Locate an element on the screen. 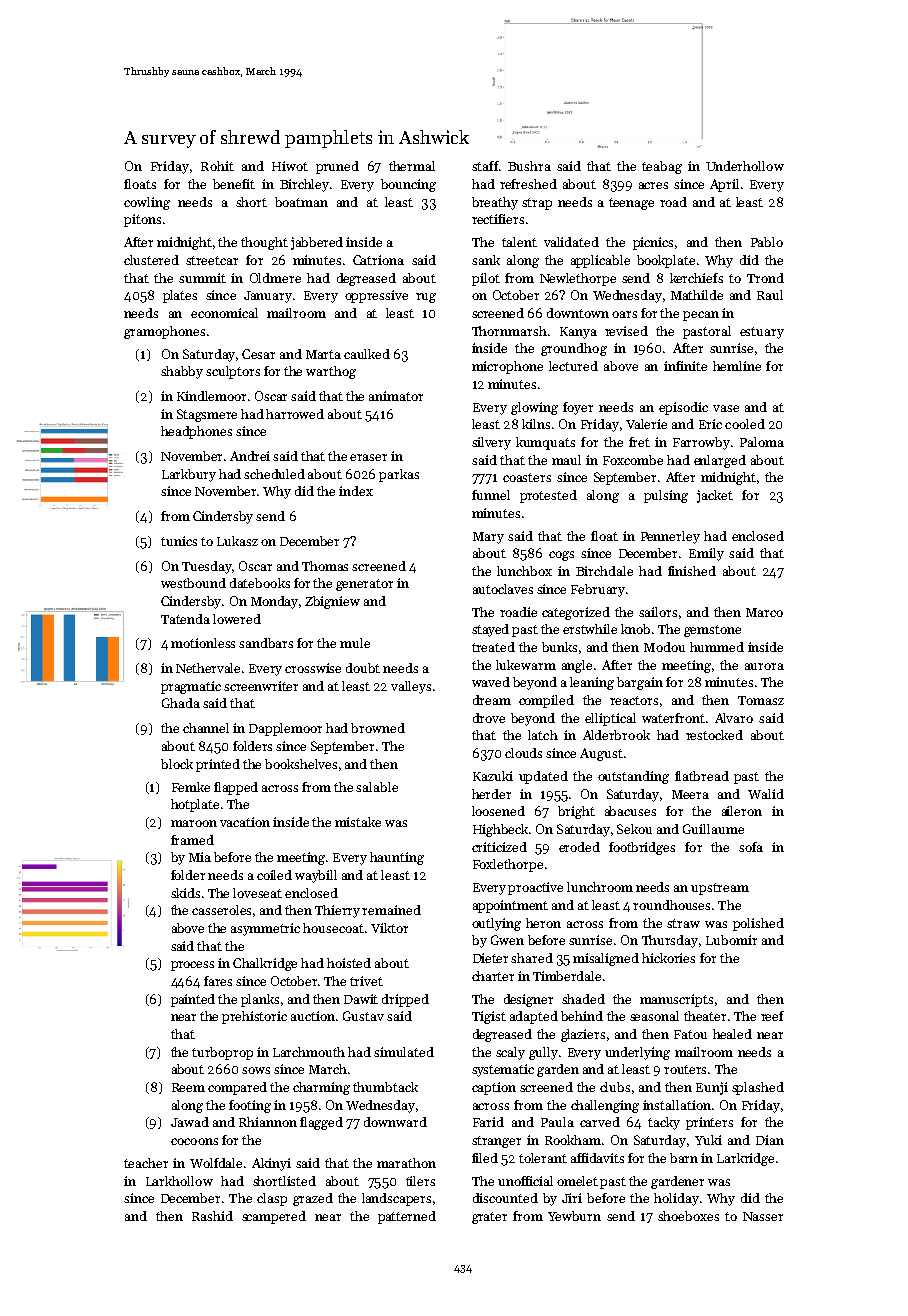 The width and height of the screenshot is (908, 1316). Raul is located at coordinates (770, 295).
